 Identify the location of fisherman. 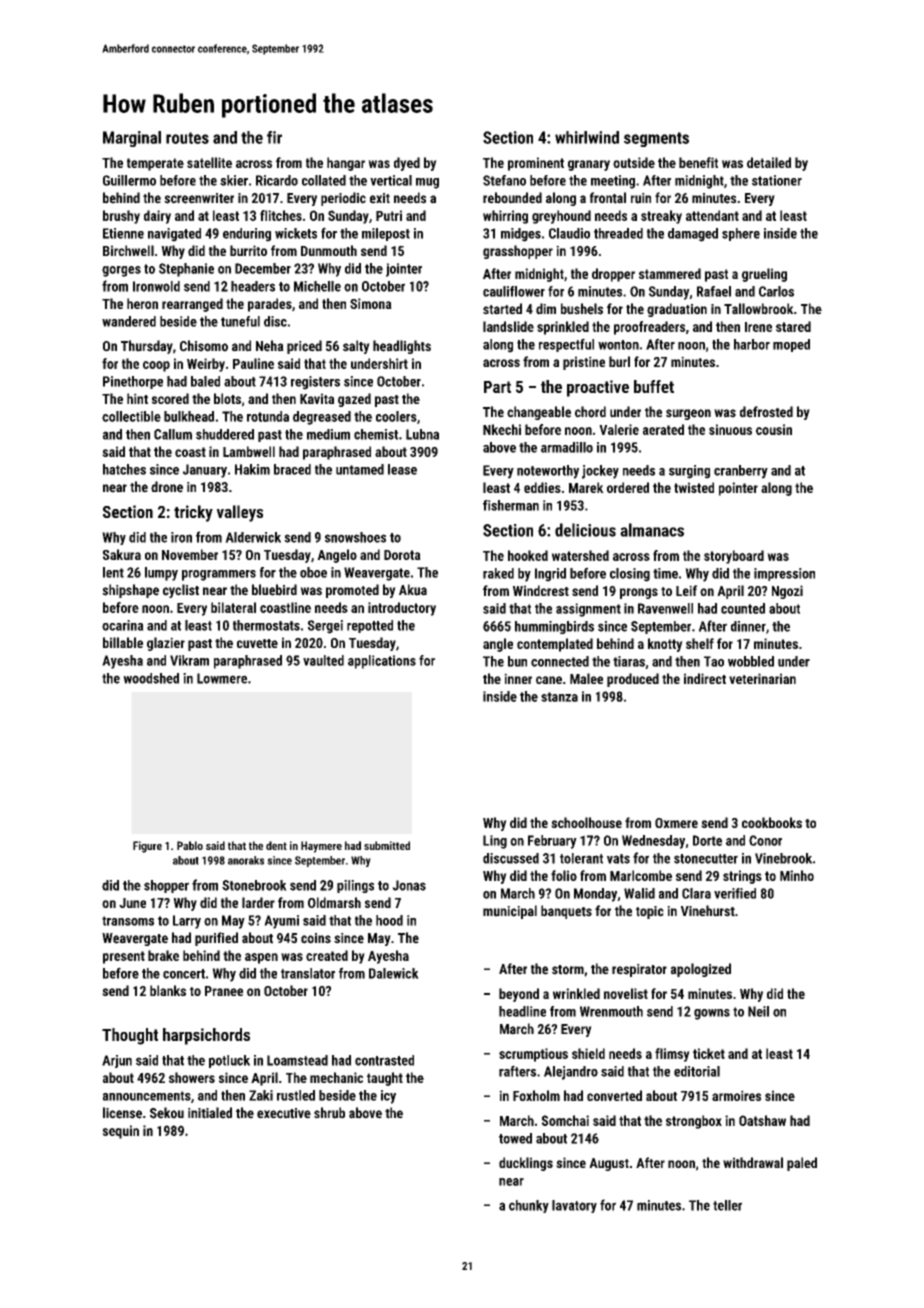
(511, 505).
